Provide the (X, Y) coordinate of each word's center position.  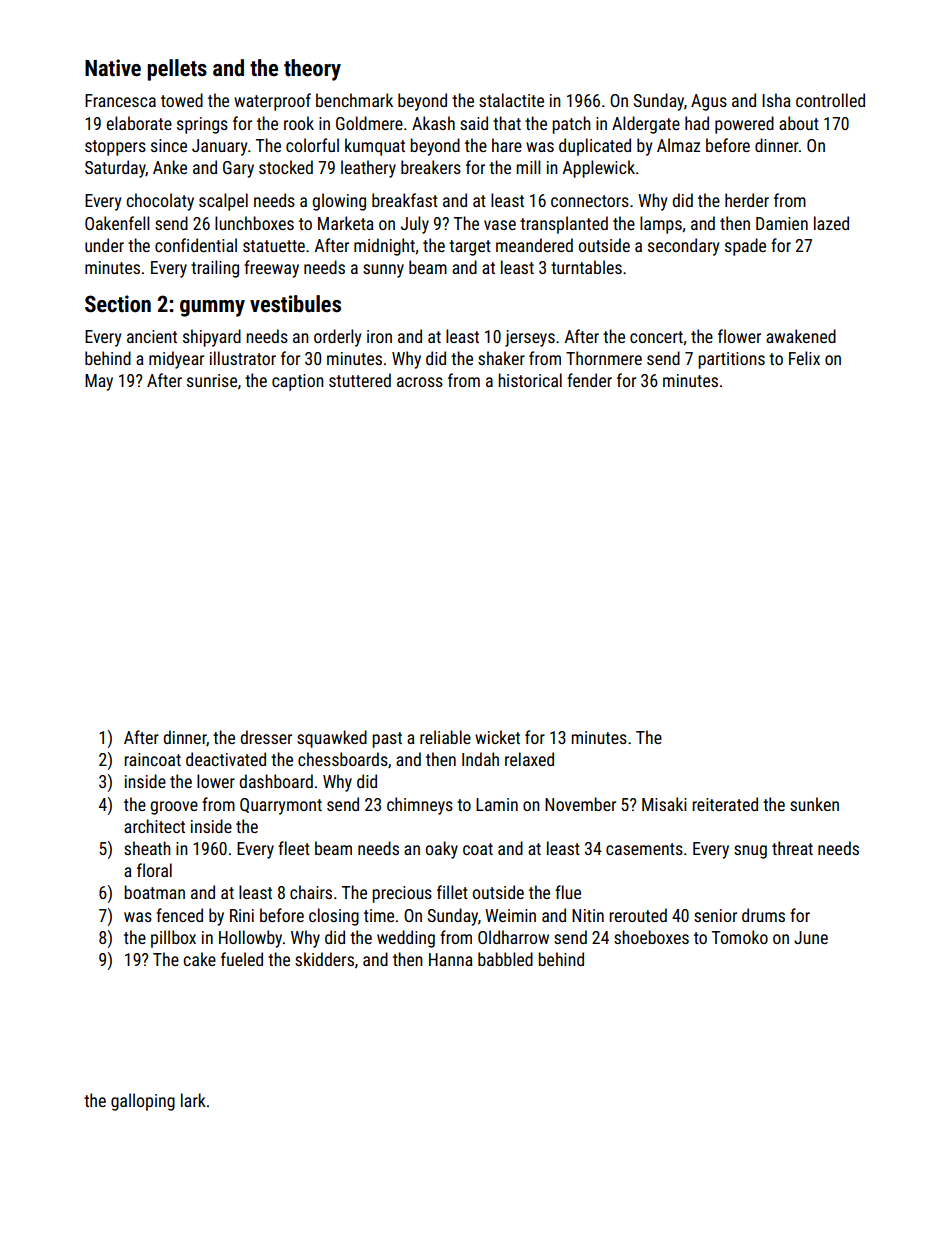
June (811, 937)
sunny (383, 271)
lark (193, 1100)
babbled (505, 959)
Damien (782, 223)
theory (312, 70)
